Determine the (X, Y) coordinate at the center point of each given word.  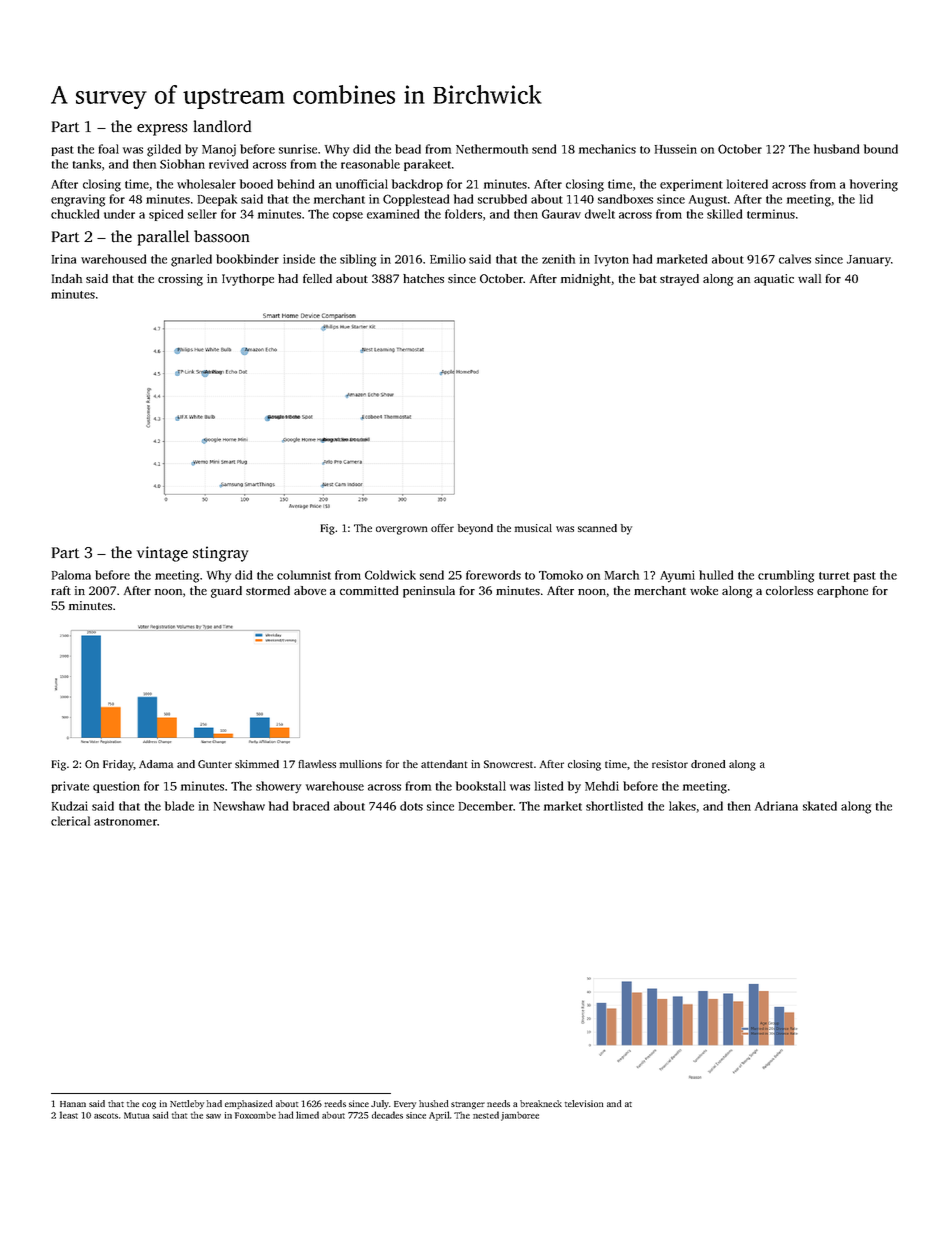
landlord (222, 126)
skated (820, 806)
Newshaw (239, 806)
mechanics (607, 149)
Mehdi (602, 786)
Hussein (676, 149)
